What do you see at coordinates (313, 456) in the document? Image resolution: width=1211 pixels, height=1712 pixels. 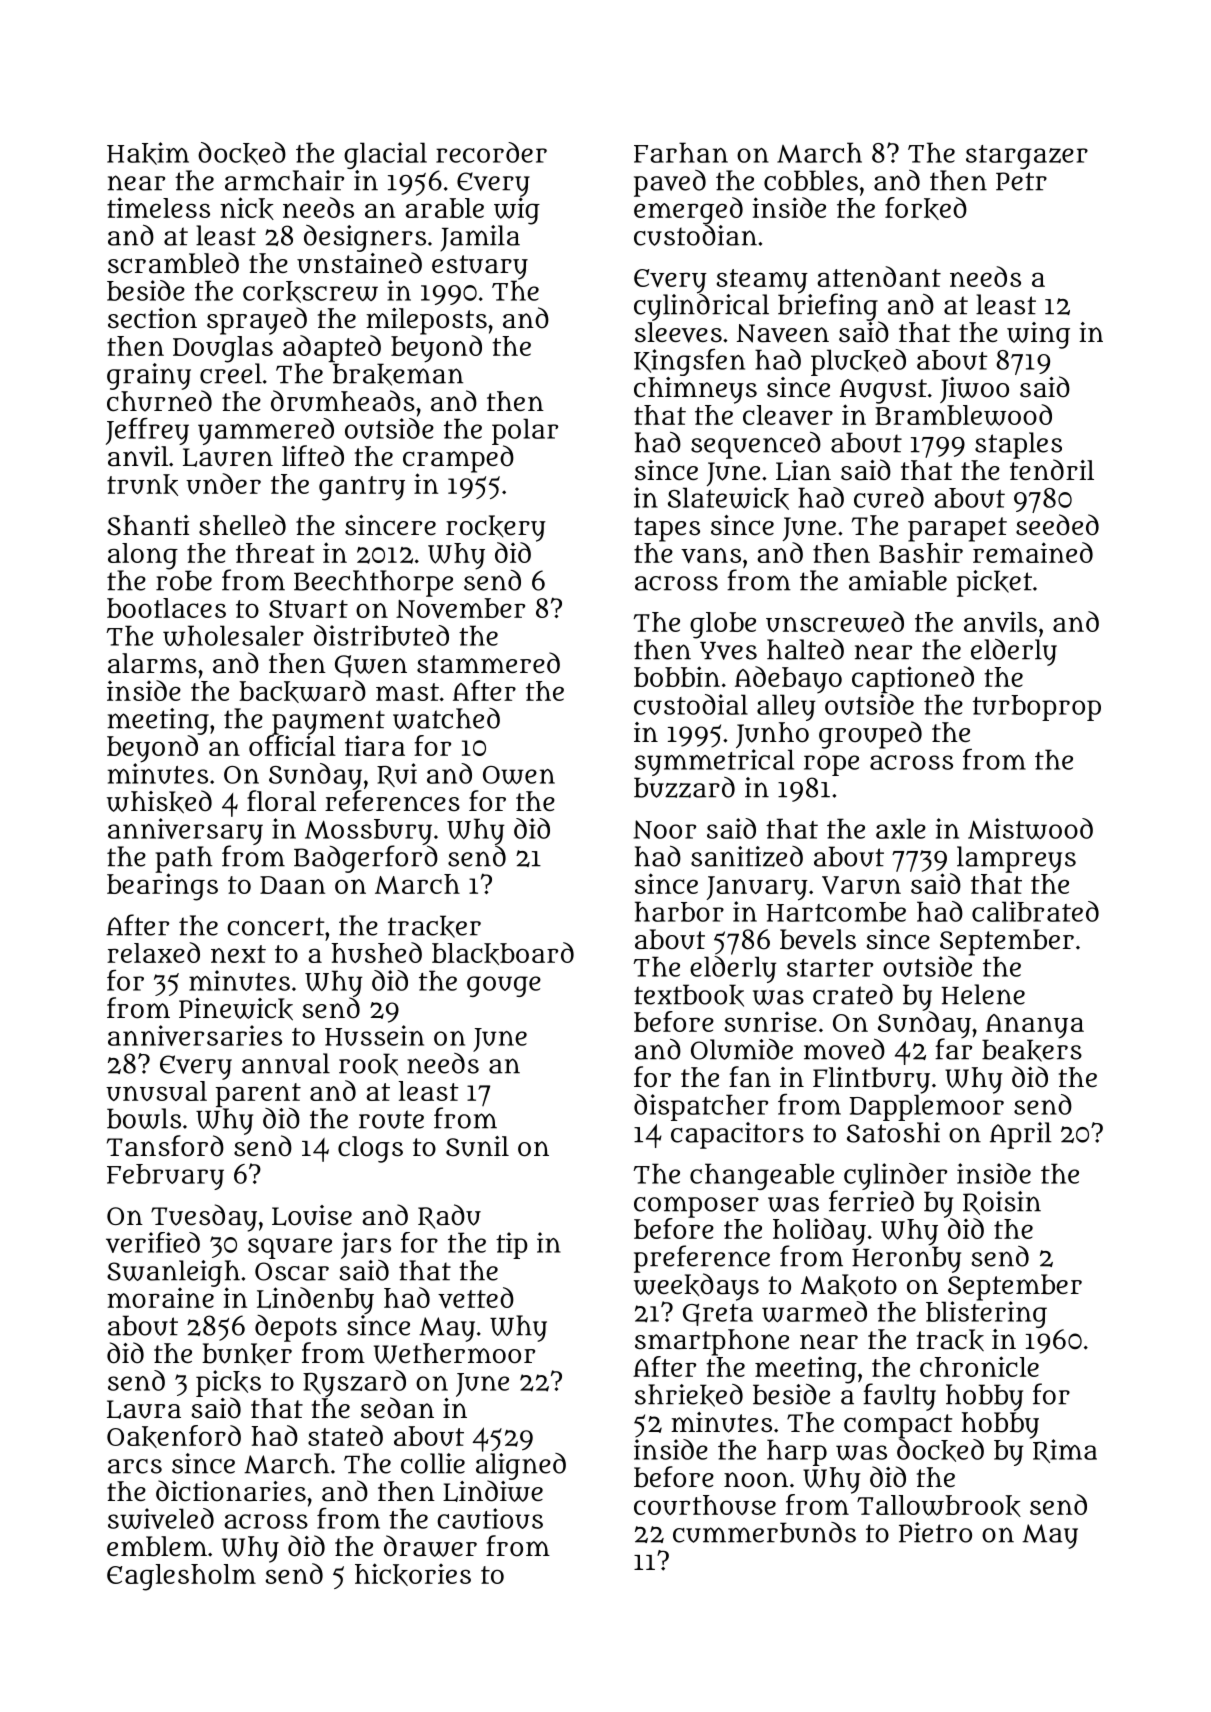 I see `lifted` at bounding box center [313, 456].
